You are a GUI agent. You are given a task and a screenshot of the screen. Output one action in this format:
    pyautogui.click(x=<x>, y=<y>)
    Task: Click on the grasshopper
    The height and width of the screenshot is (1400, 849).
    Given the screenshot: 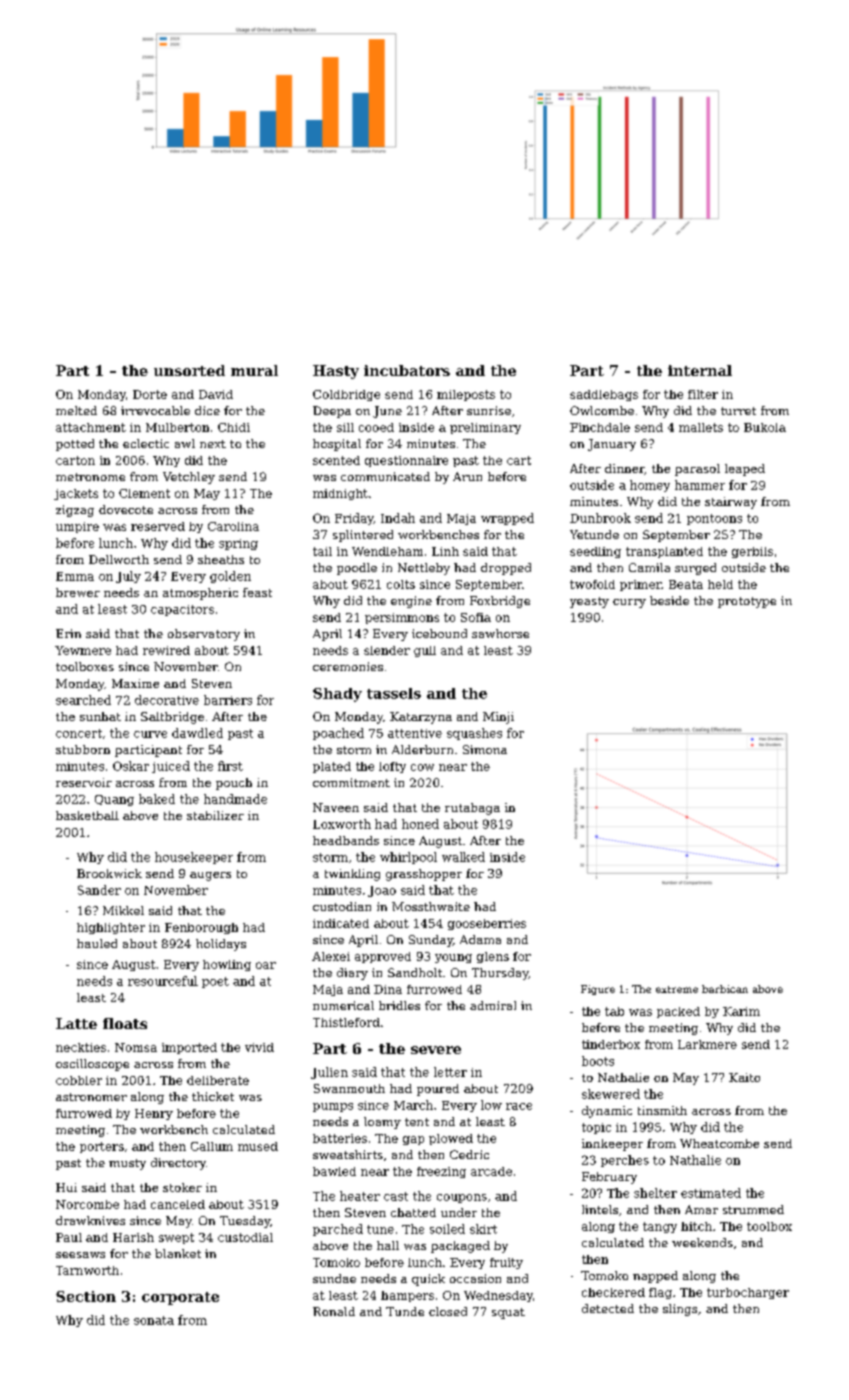 What is the action you would take?
    pyautogui.click(x=424, y=875)
